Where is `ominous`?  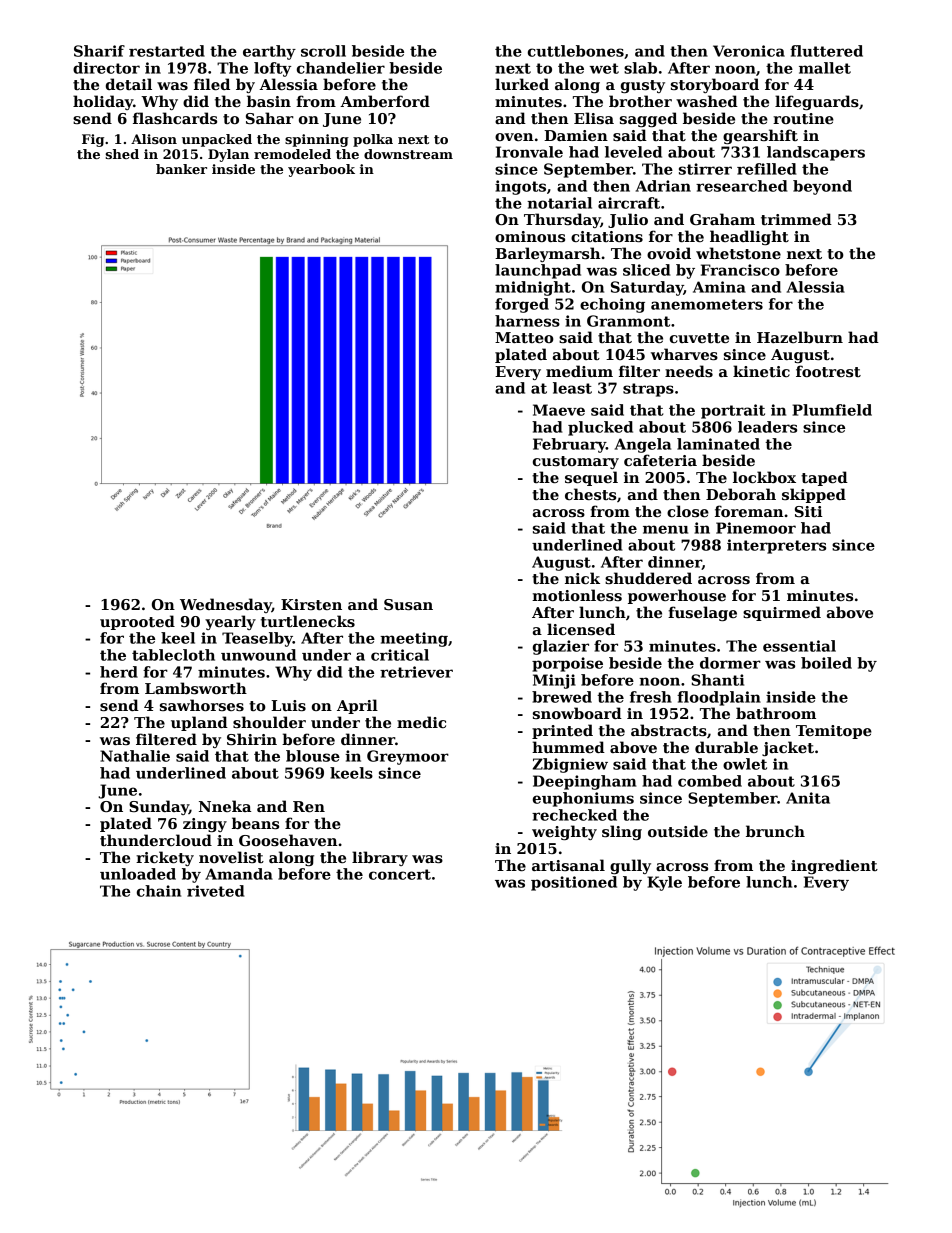 ominous is located at coordinates (530, 236).
